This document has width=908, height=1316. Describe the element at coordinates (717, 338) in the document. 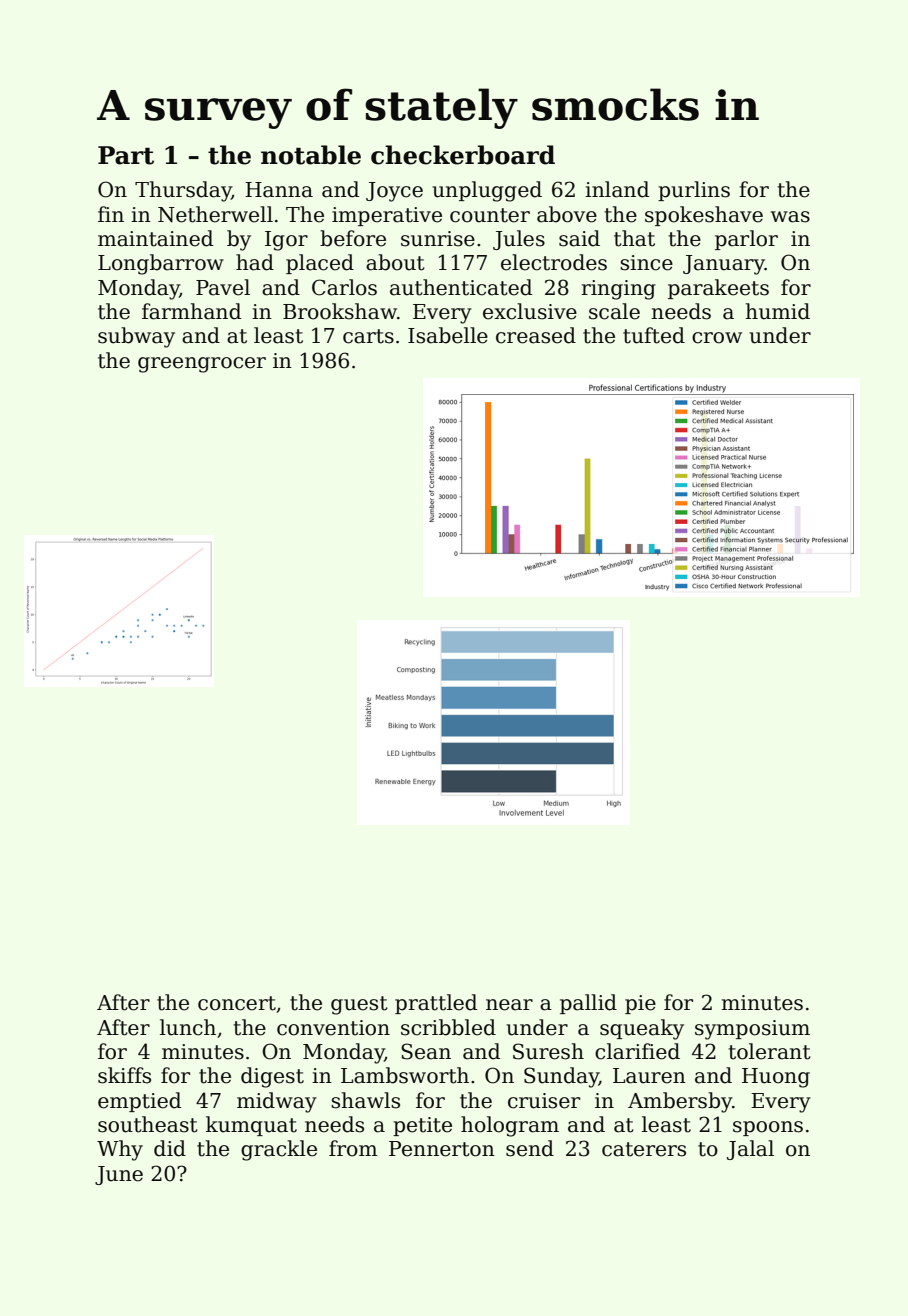

I see `crow` at that location.
